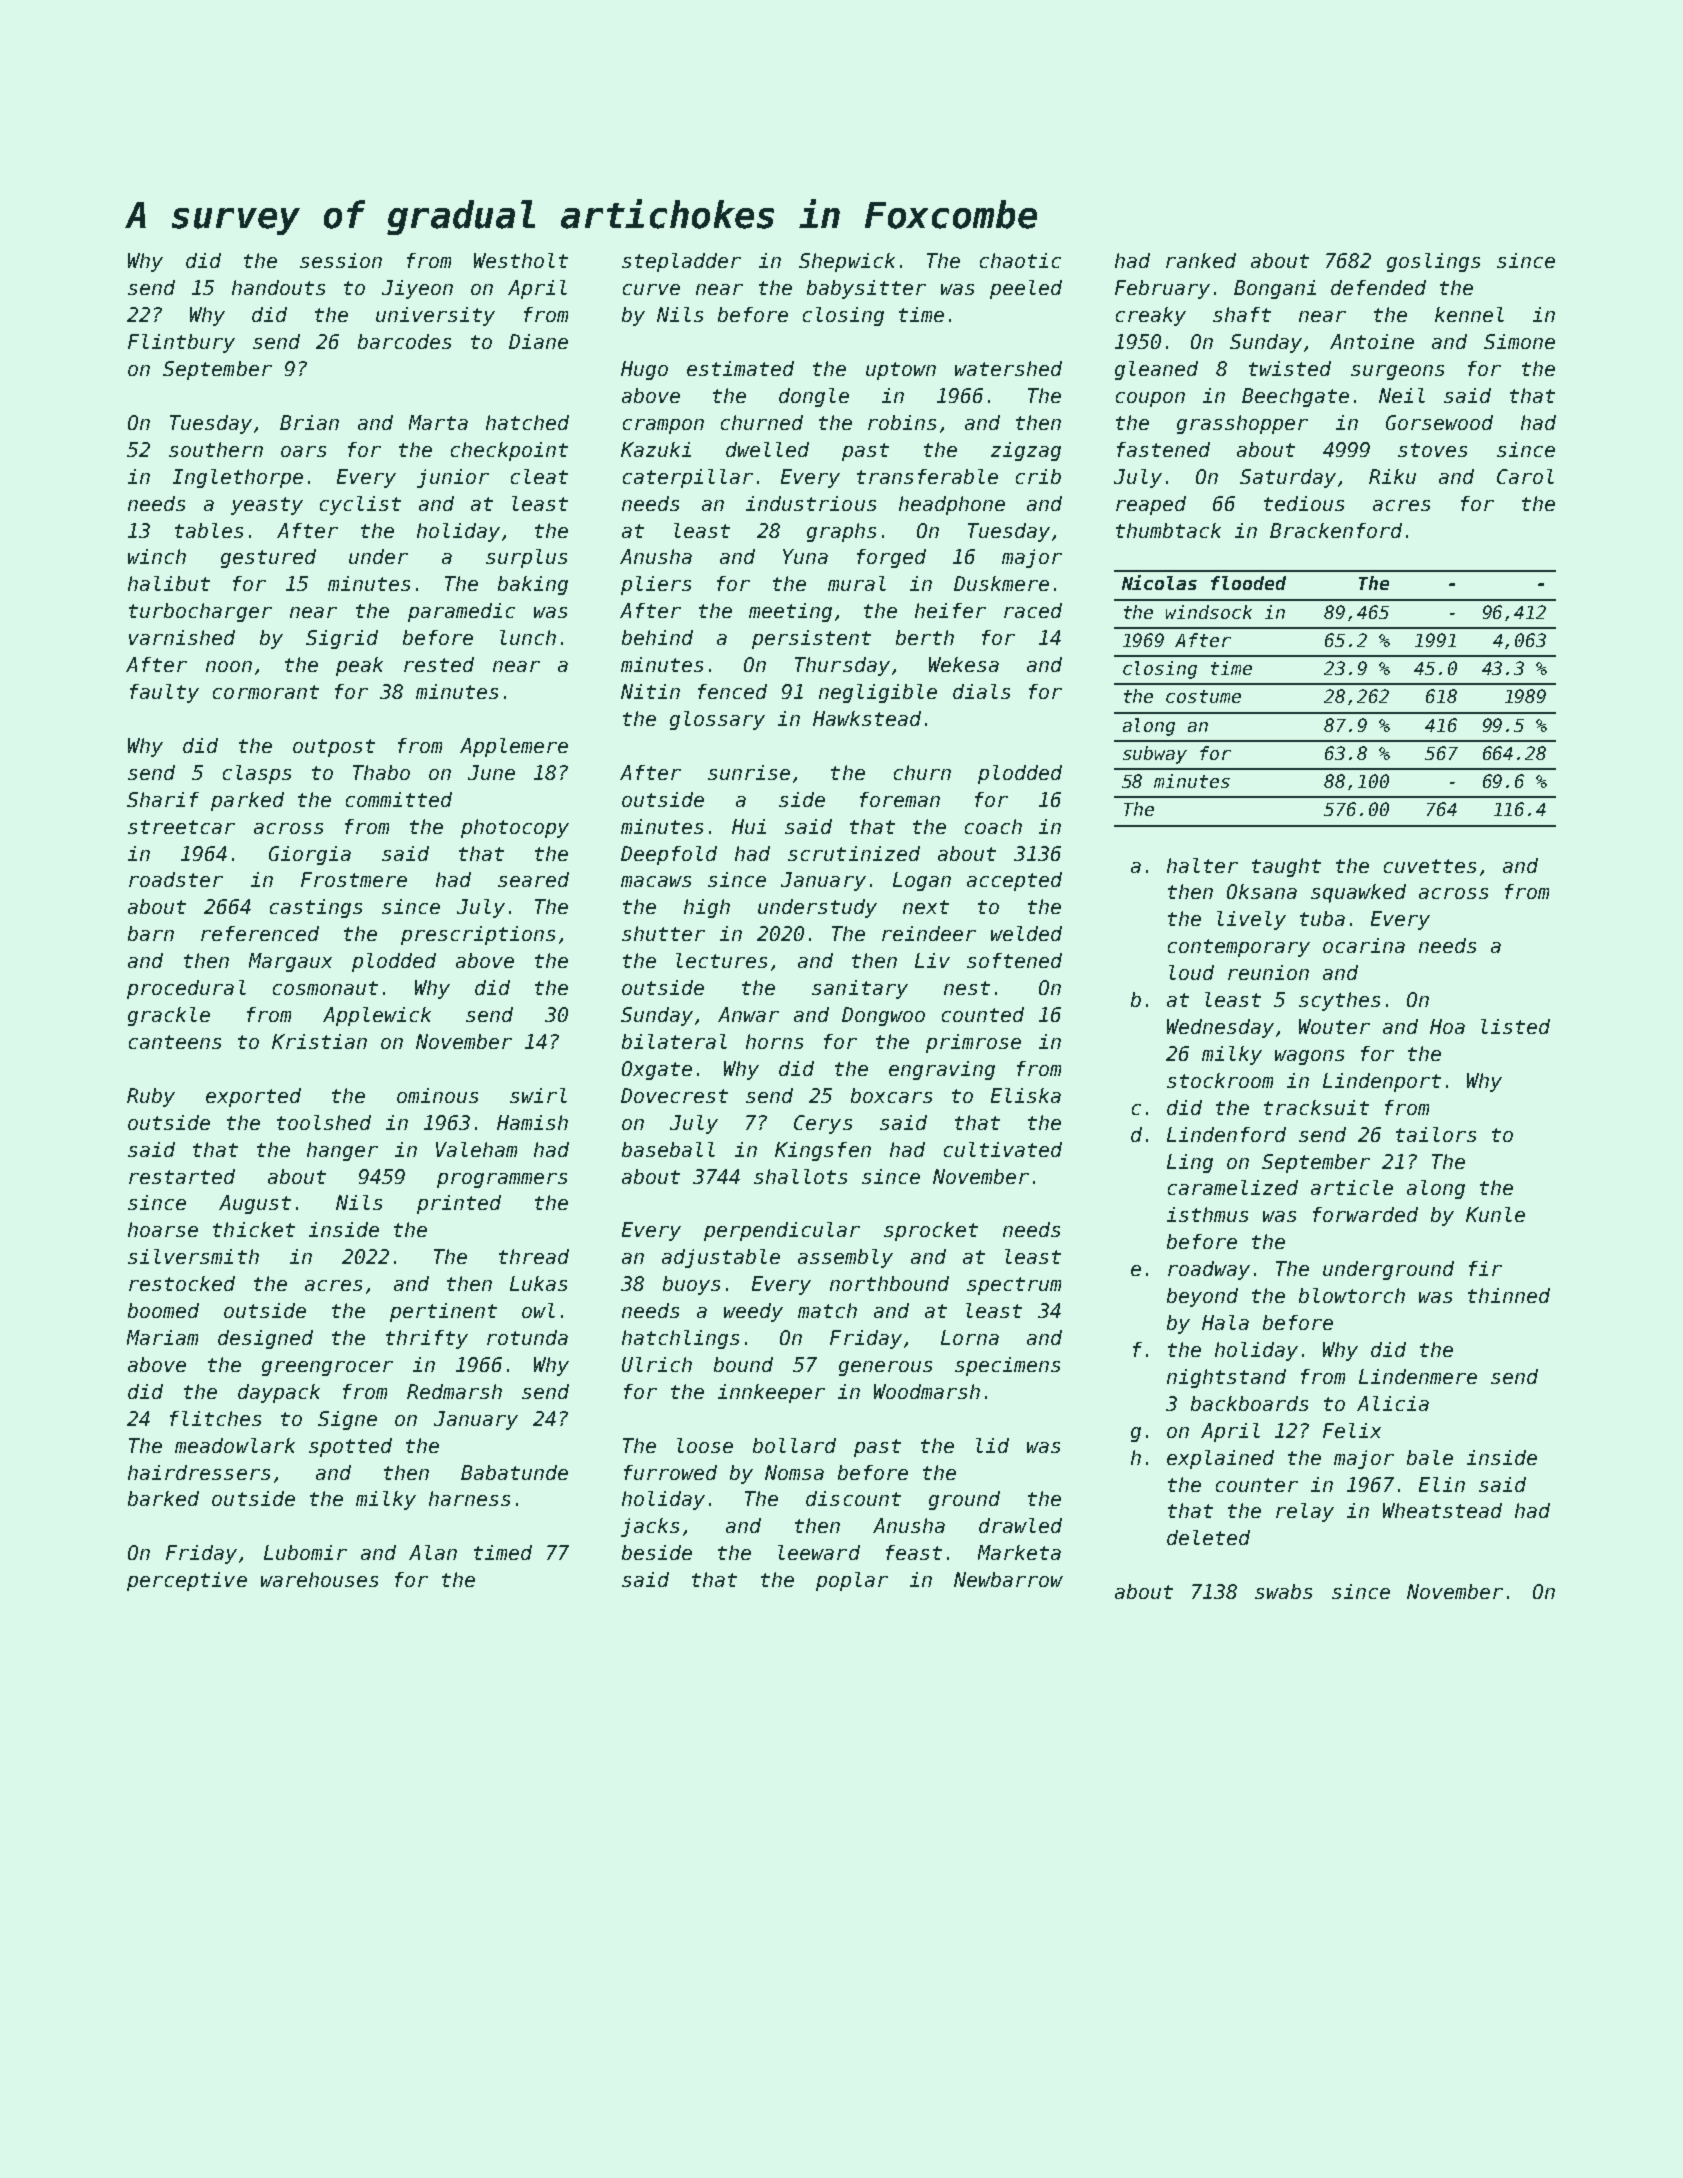  What do you see at coordinates (1014, 960) in the page?
I see `softened` at bounding box center [1014, 960].
